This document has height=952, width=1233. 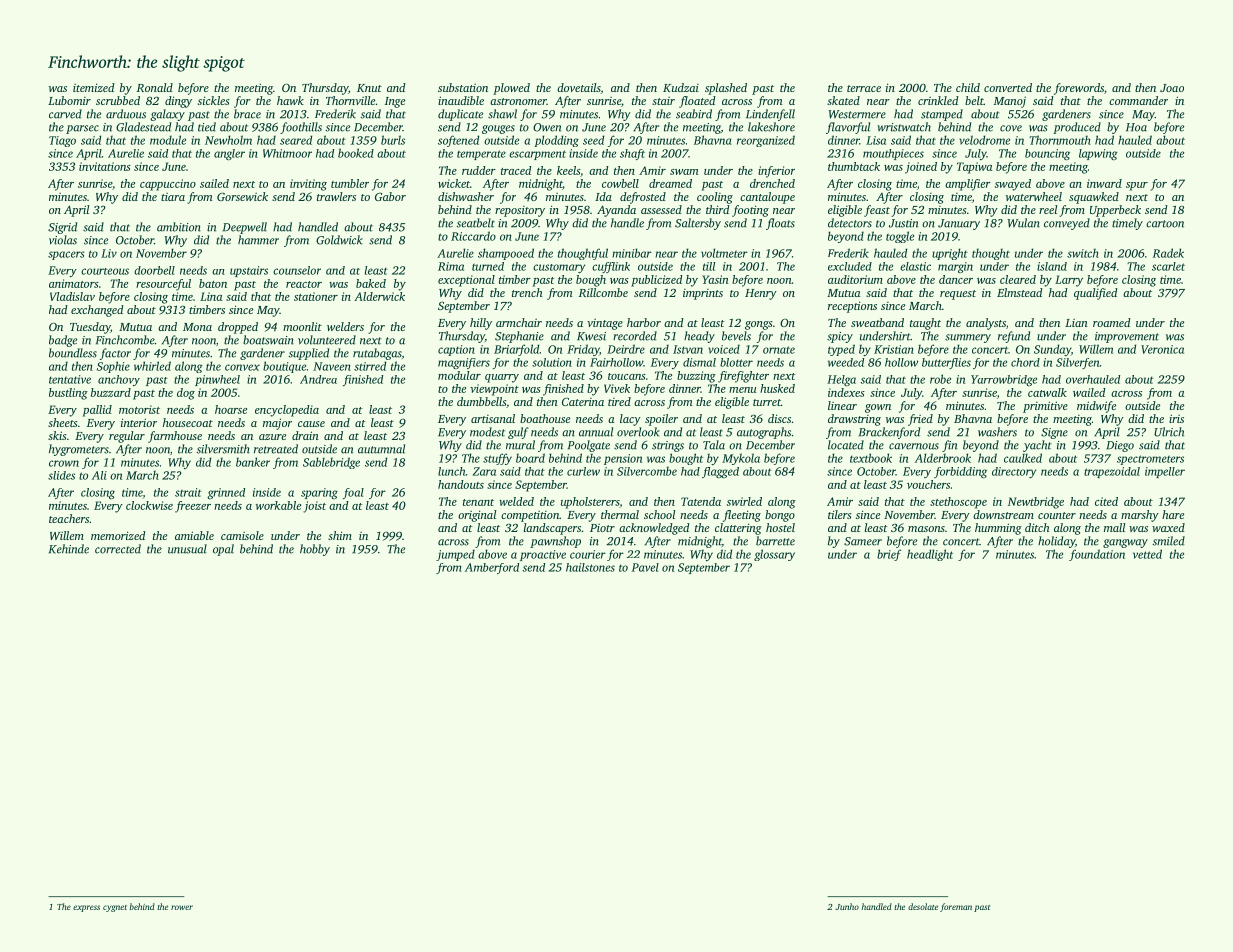 What do you see at coordinates (193, 507) in the document?
I see `freezer` at bounding box center [193, 507].
